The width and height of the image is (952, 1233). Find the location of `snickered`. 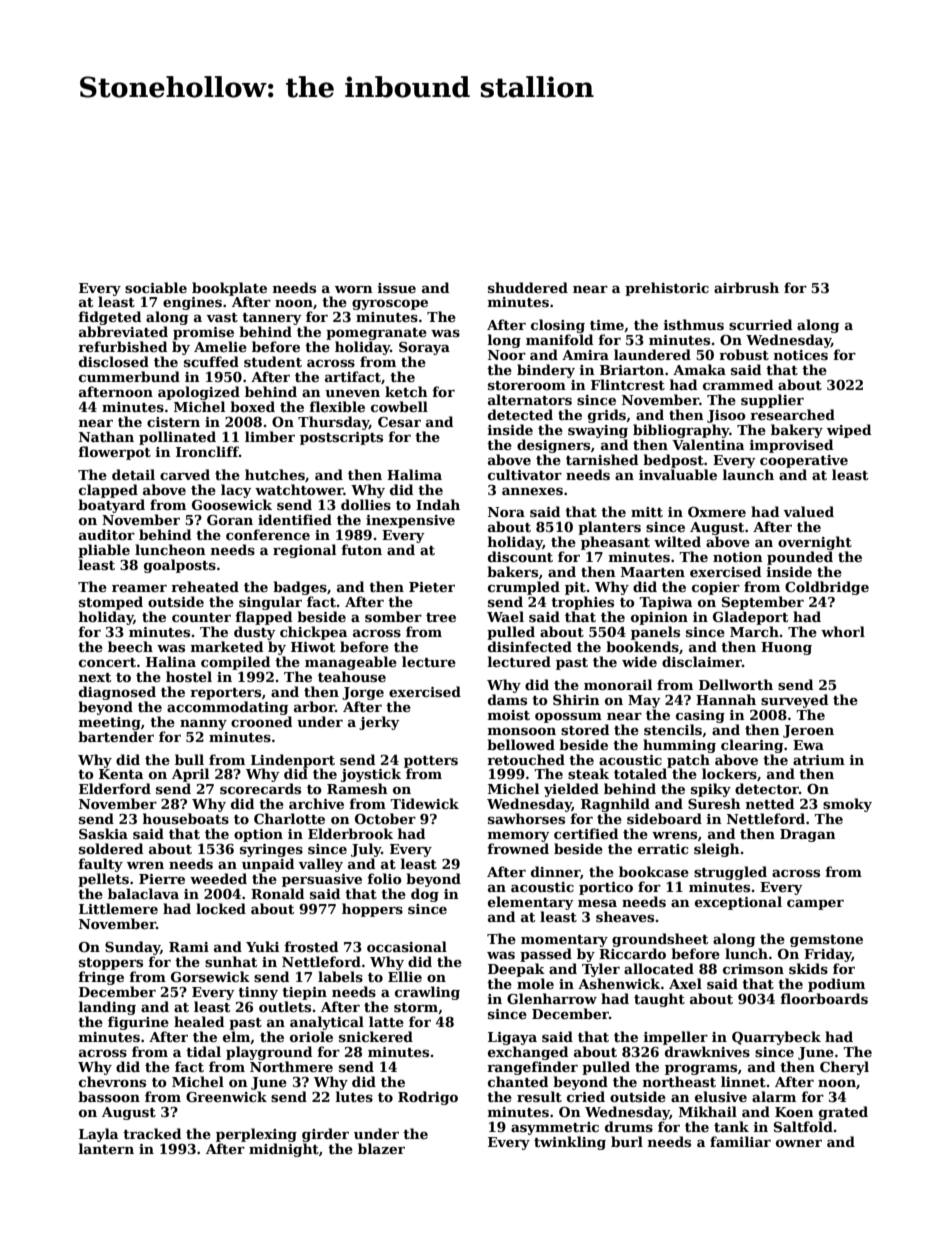

snickered is located at coordinates (376, 1036).
